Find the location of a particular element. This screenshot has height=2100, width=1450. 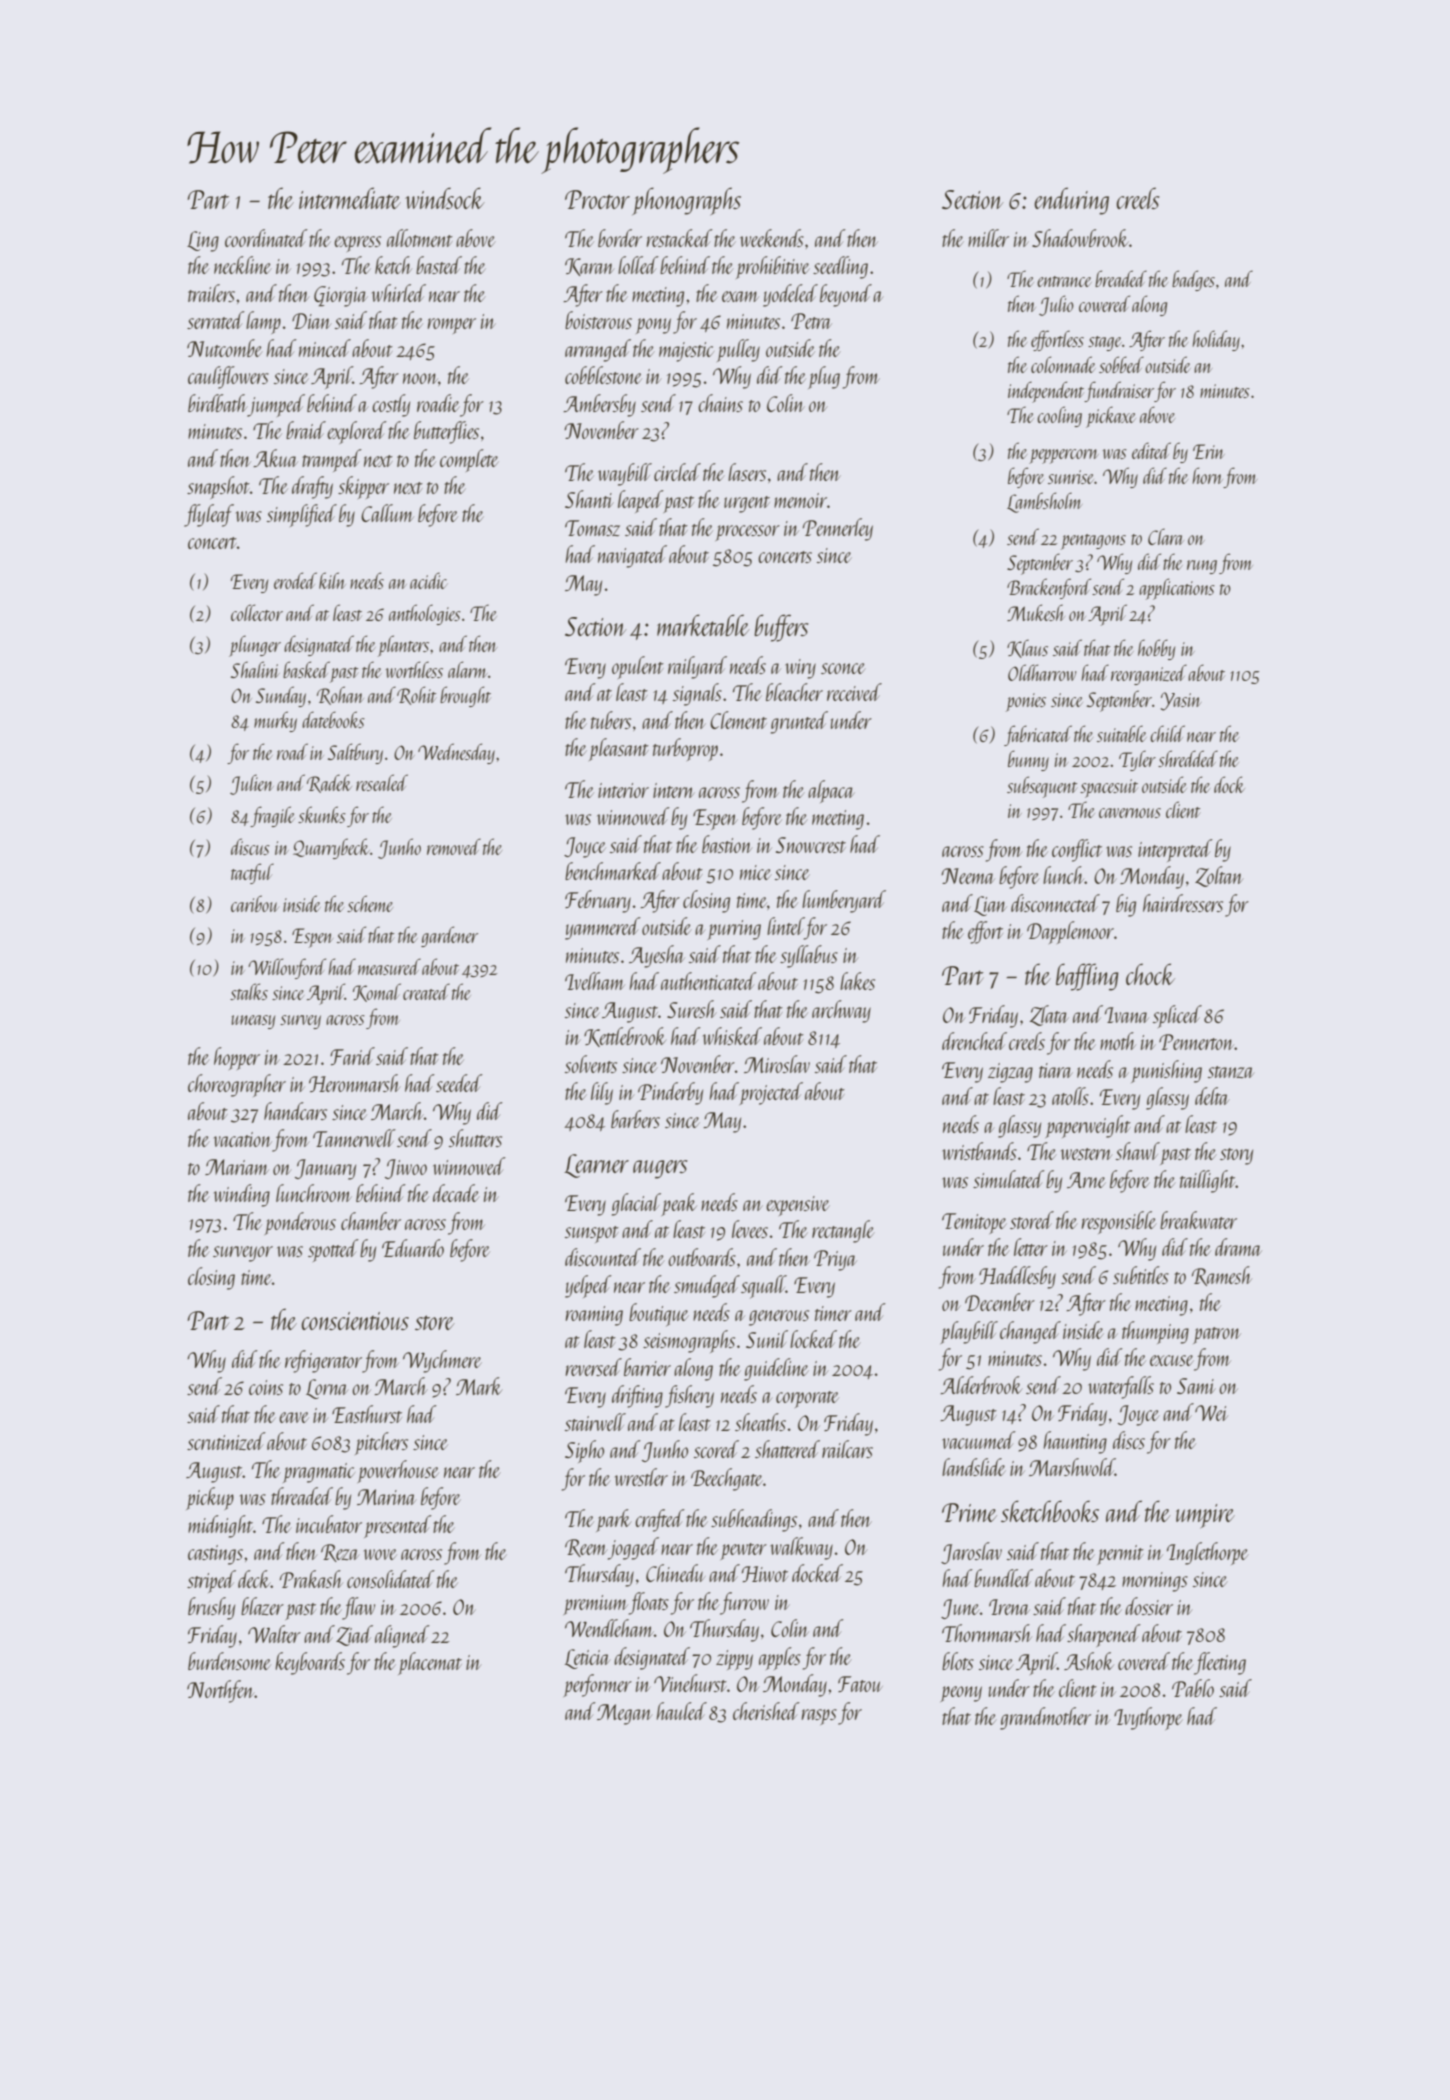

plunger is located at coordinates (255, 646).
